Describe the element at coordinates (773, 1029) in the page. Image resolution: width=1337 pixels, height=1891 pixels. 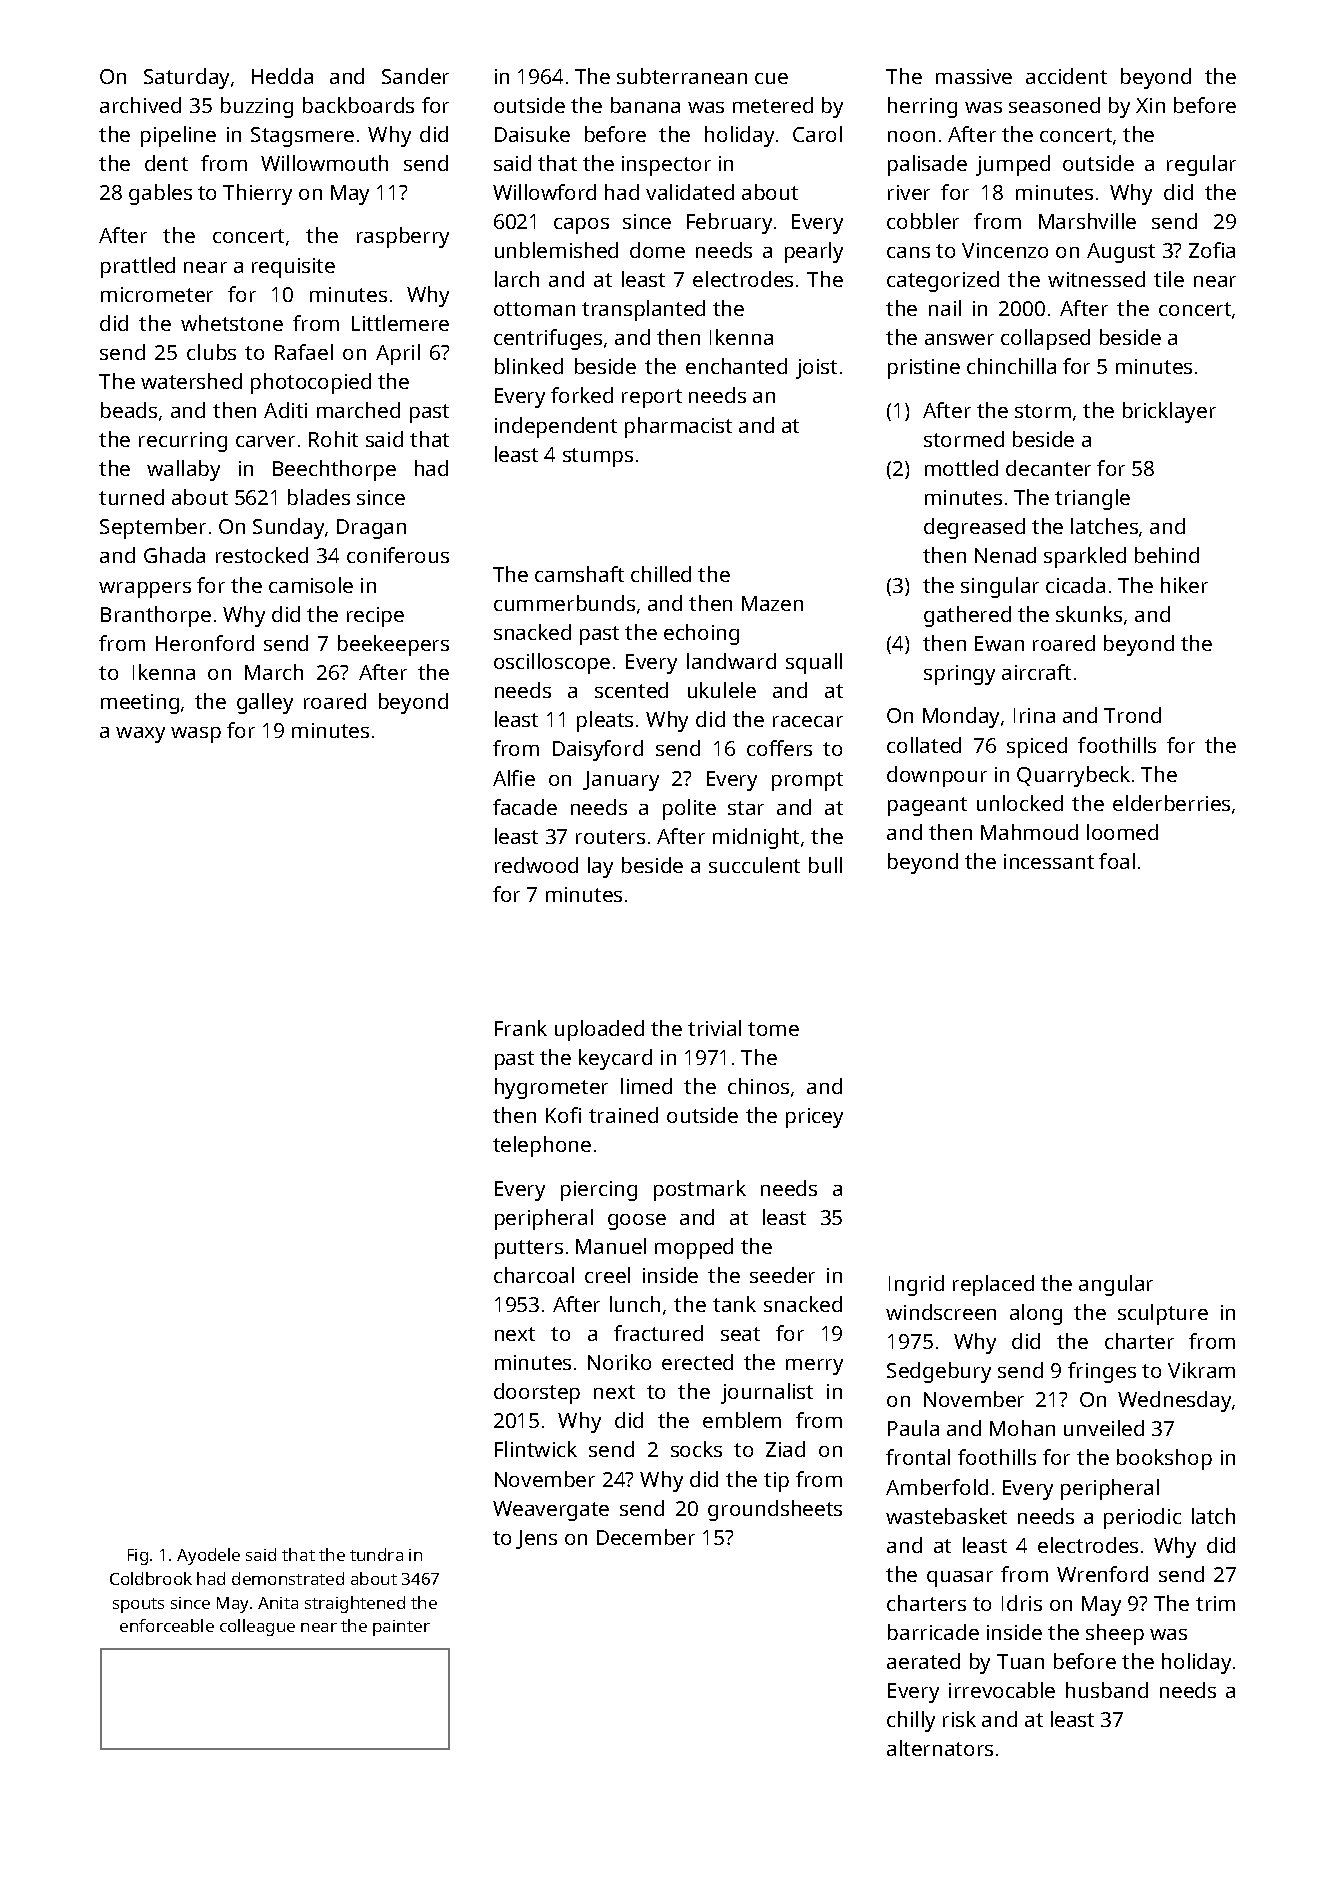
I see `tome` at that location.
